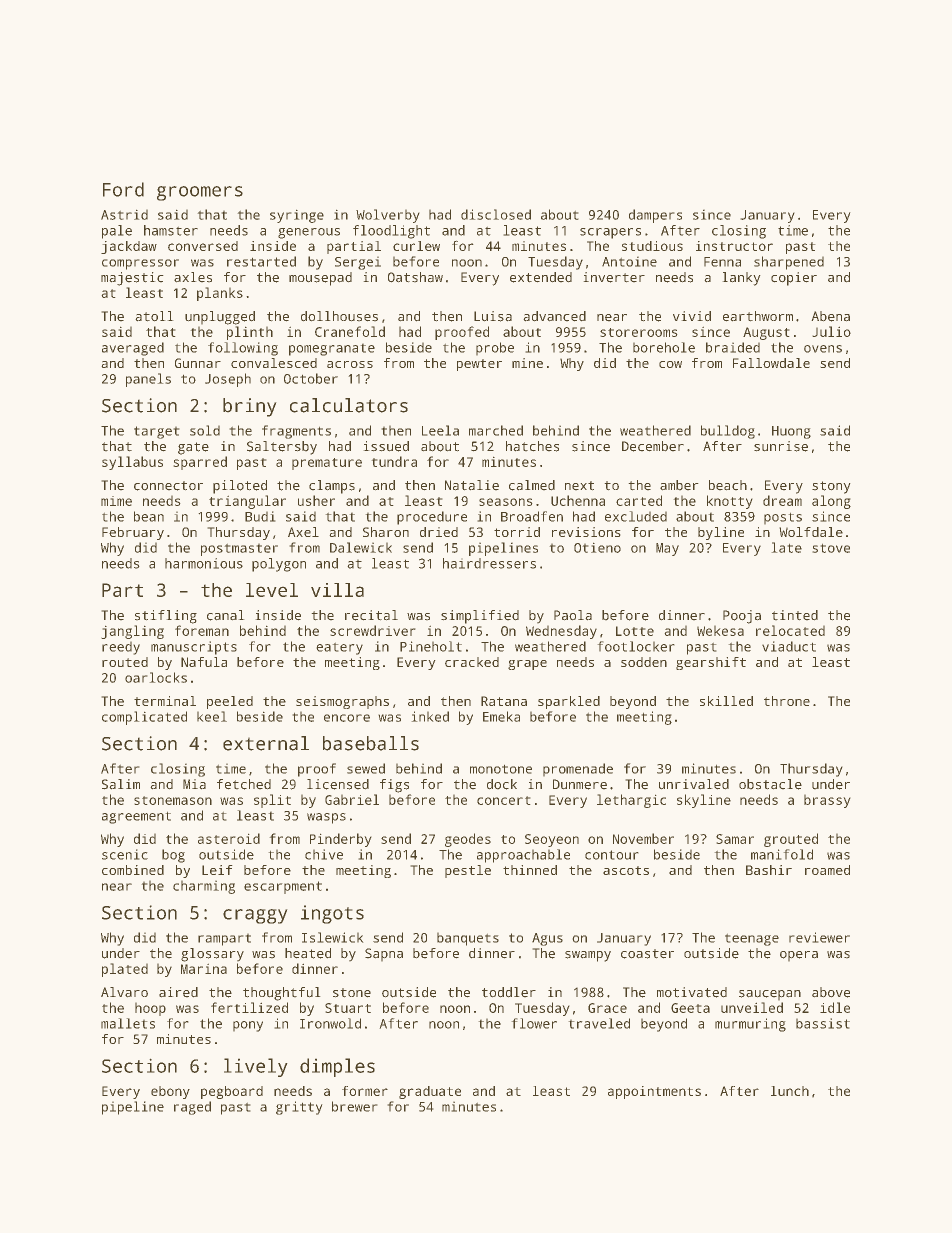 Image resolution: width=952 pixels, height=1233 pixels. I want to click on atoll, so click(154, 316).
